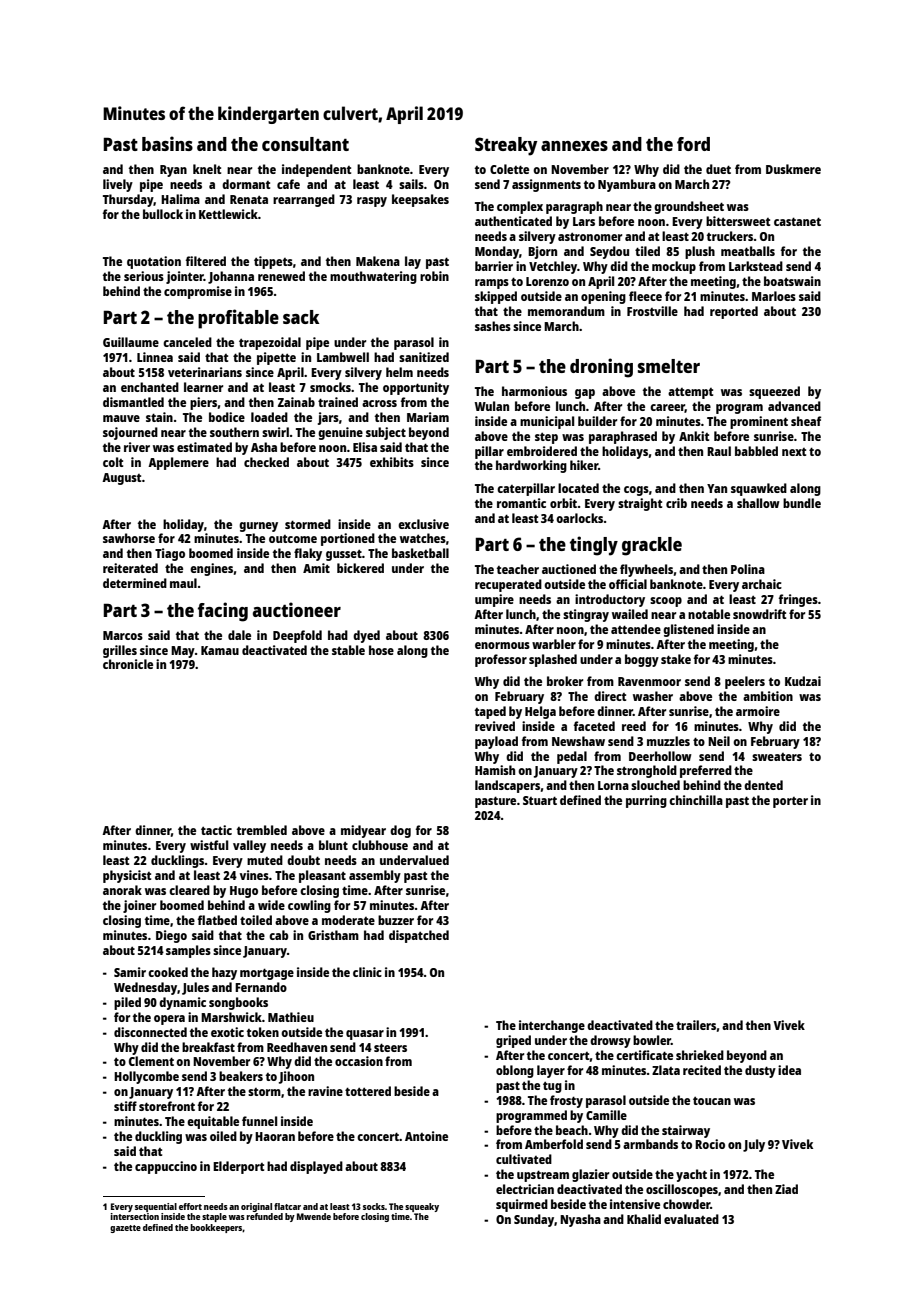  What do you see at coordinates (216, 1228) in the page?
I see `bookkeepers` at bounding box center [216, 1228].
